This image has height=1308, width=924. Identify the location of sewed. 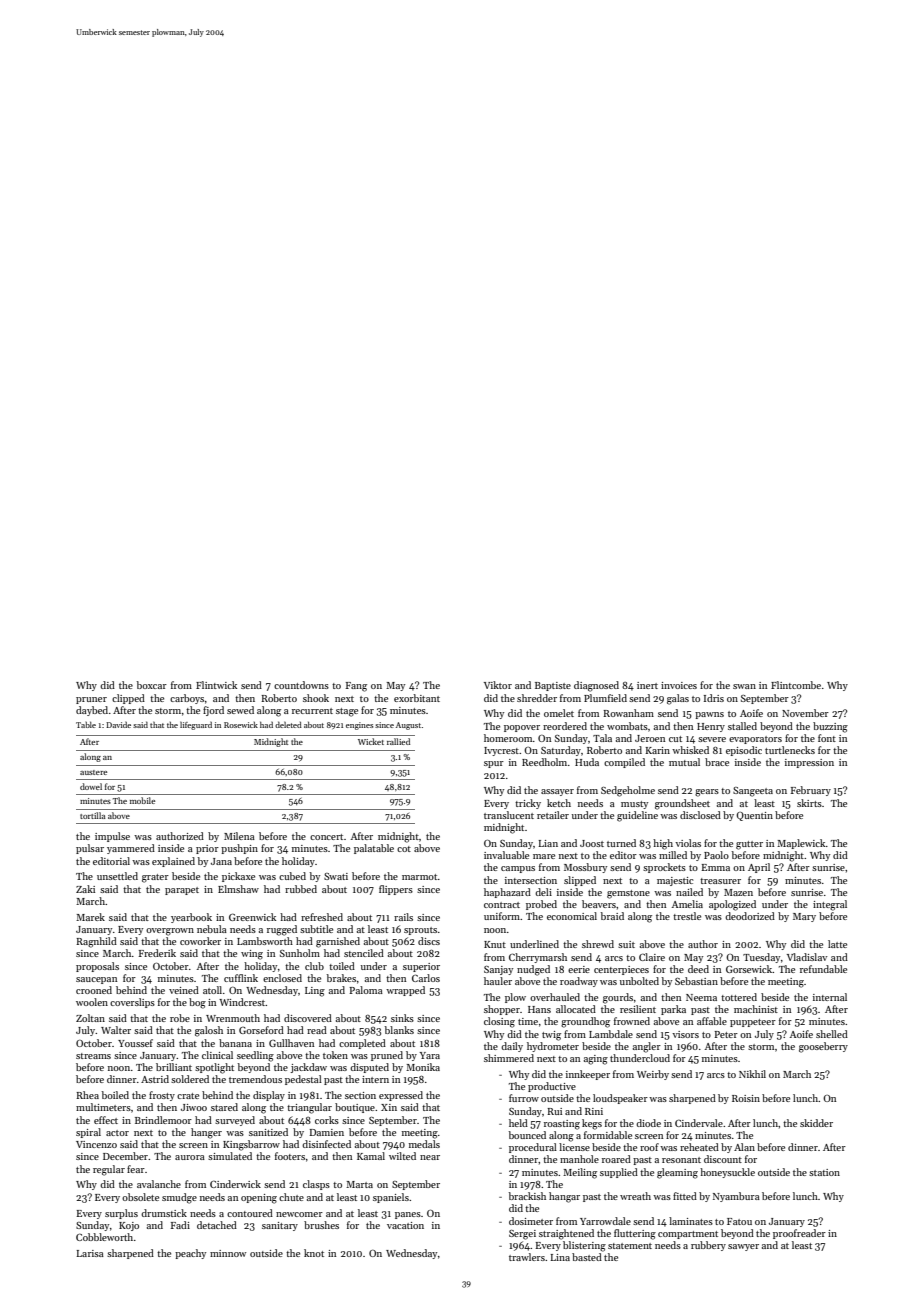
(240, 710).
